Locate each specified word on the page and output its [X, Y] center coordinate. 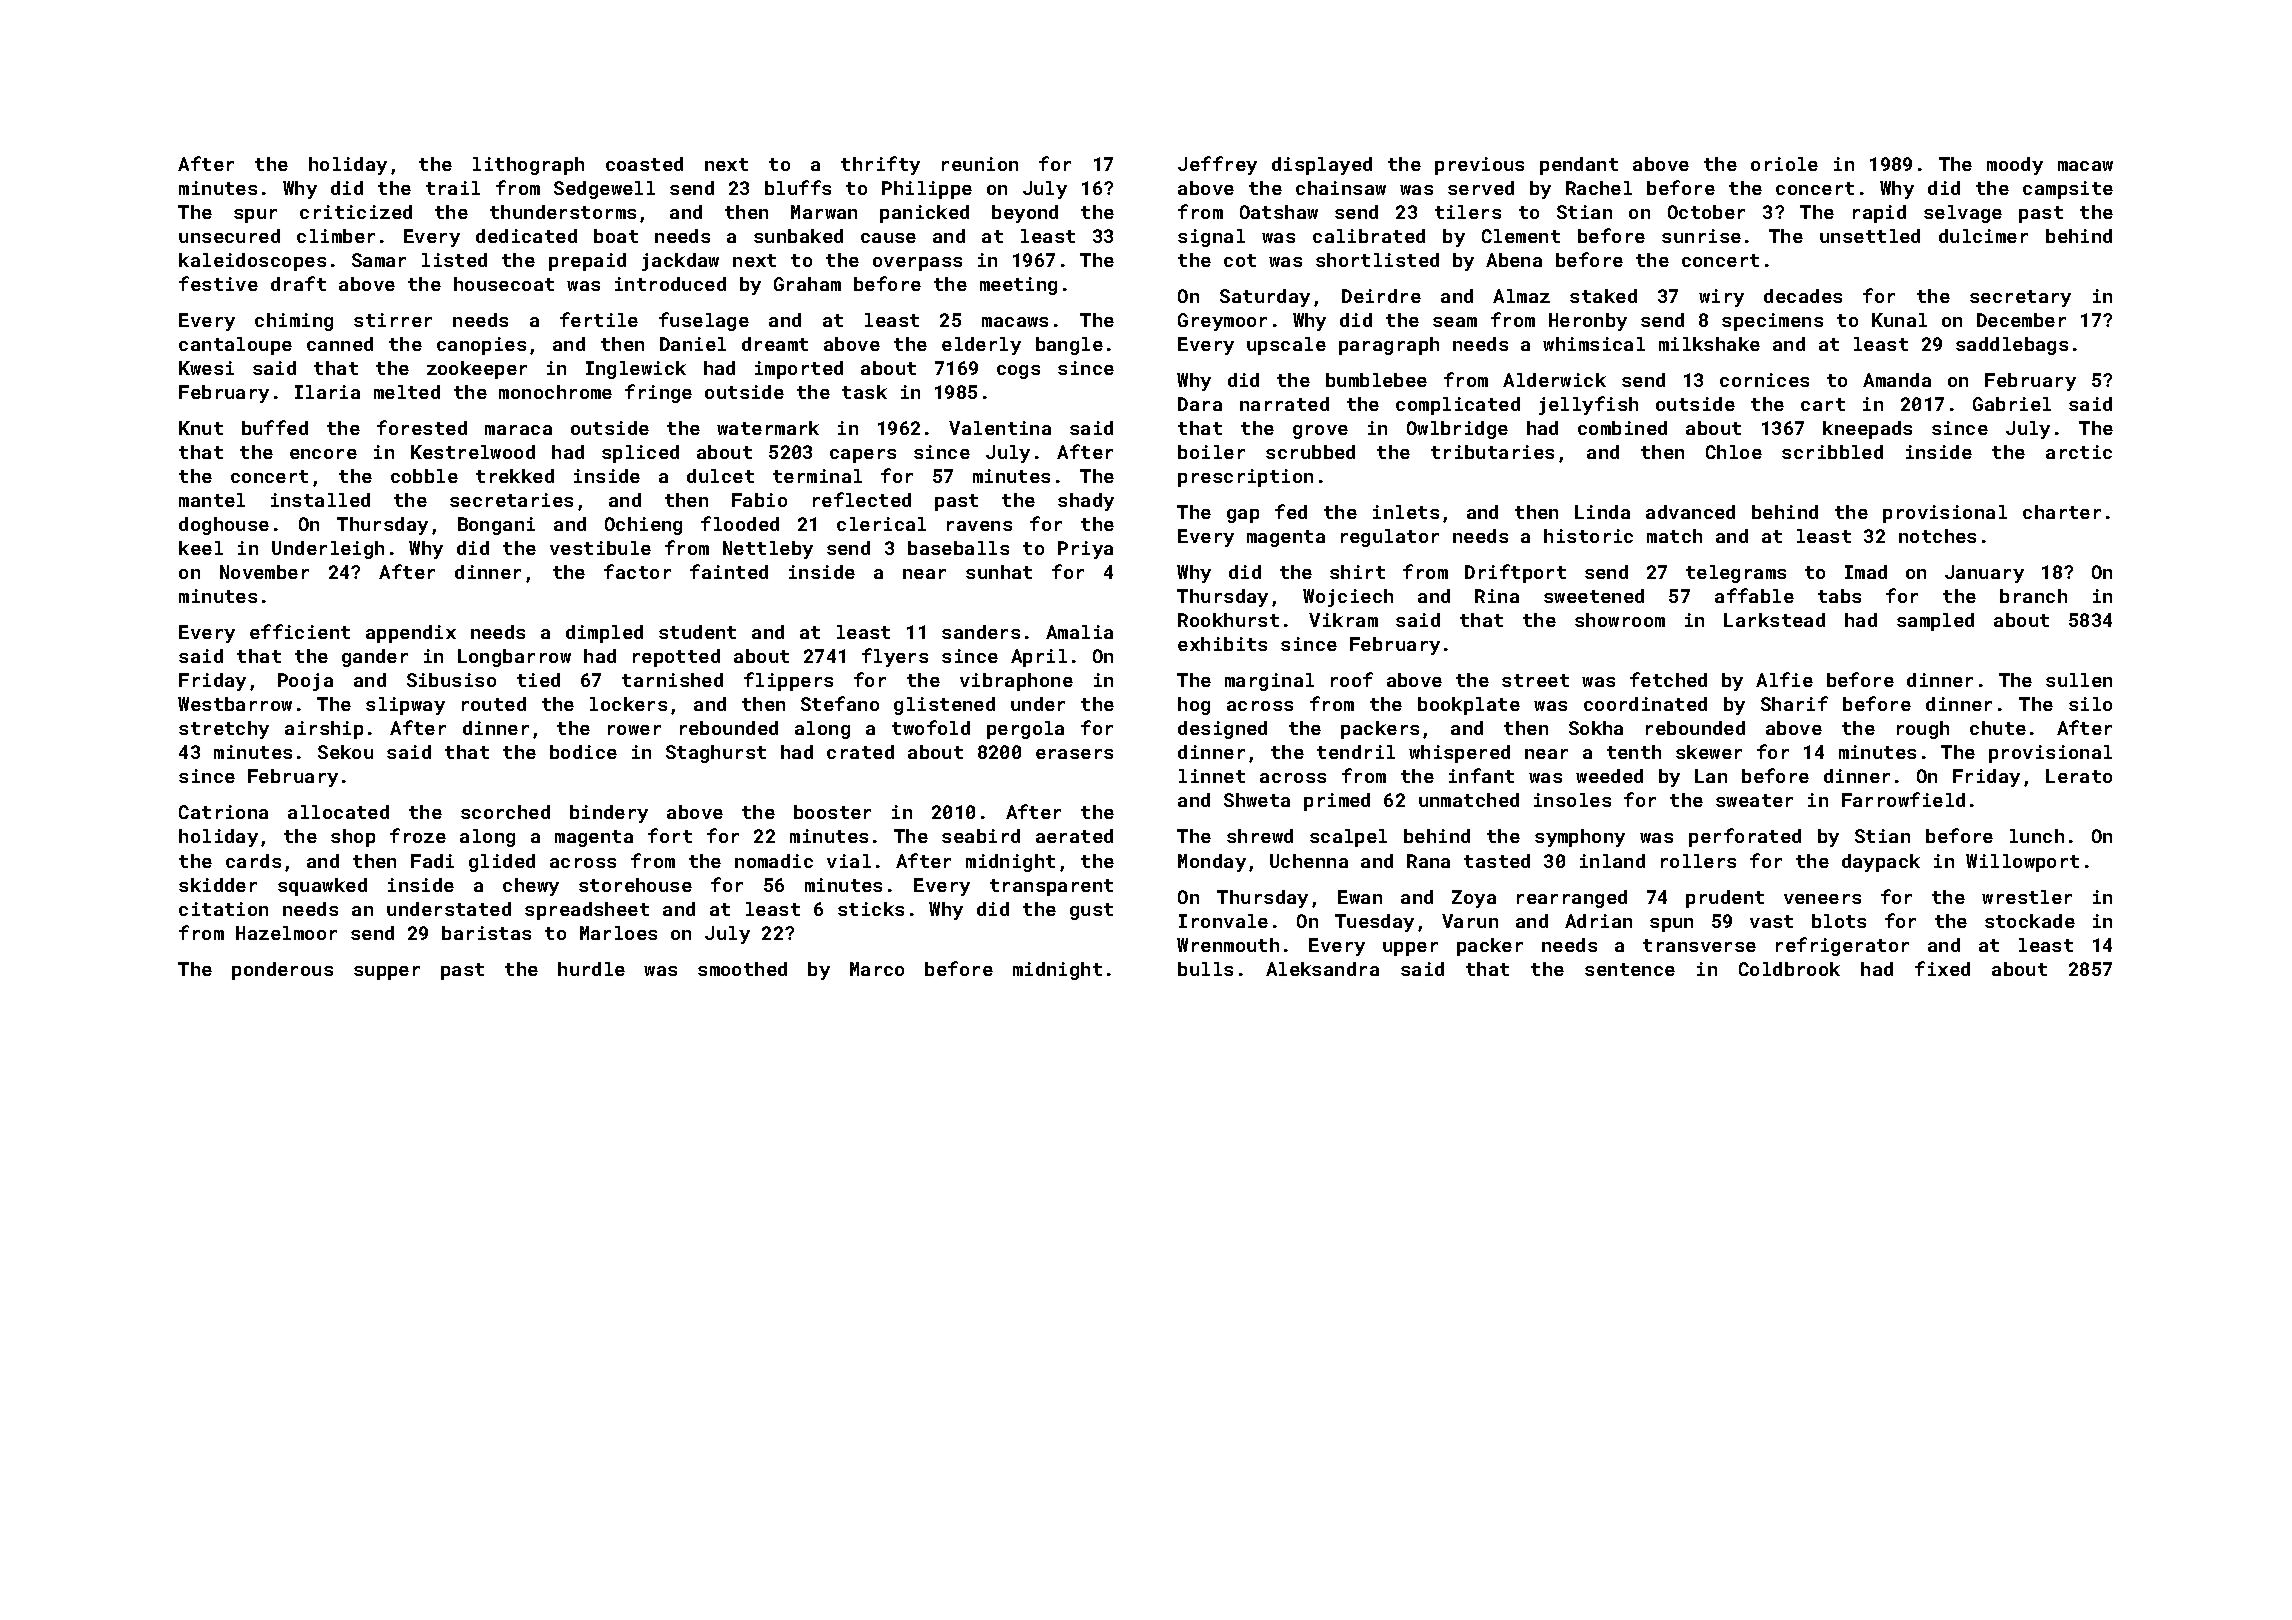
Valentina [1000, 428]
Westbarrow [235, 704]
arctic [2079, 452]
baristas [486, 933]
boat [616, 236]
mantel [212, 500]
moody [2015, 166]
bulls [1205, 969]
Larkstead [1774, 620]
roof [1352, 679]
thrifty [880, 165]
